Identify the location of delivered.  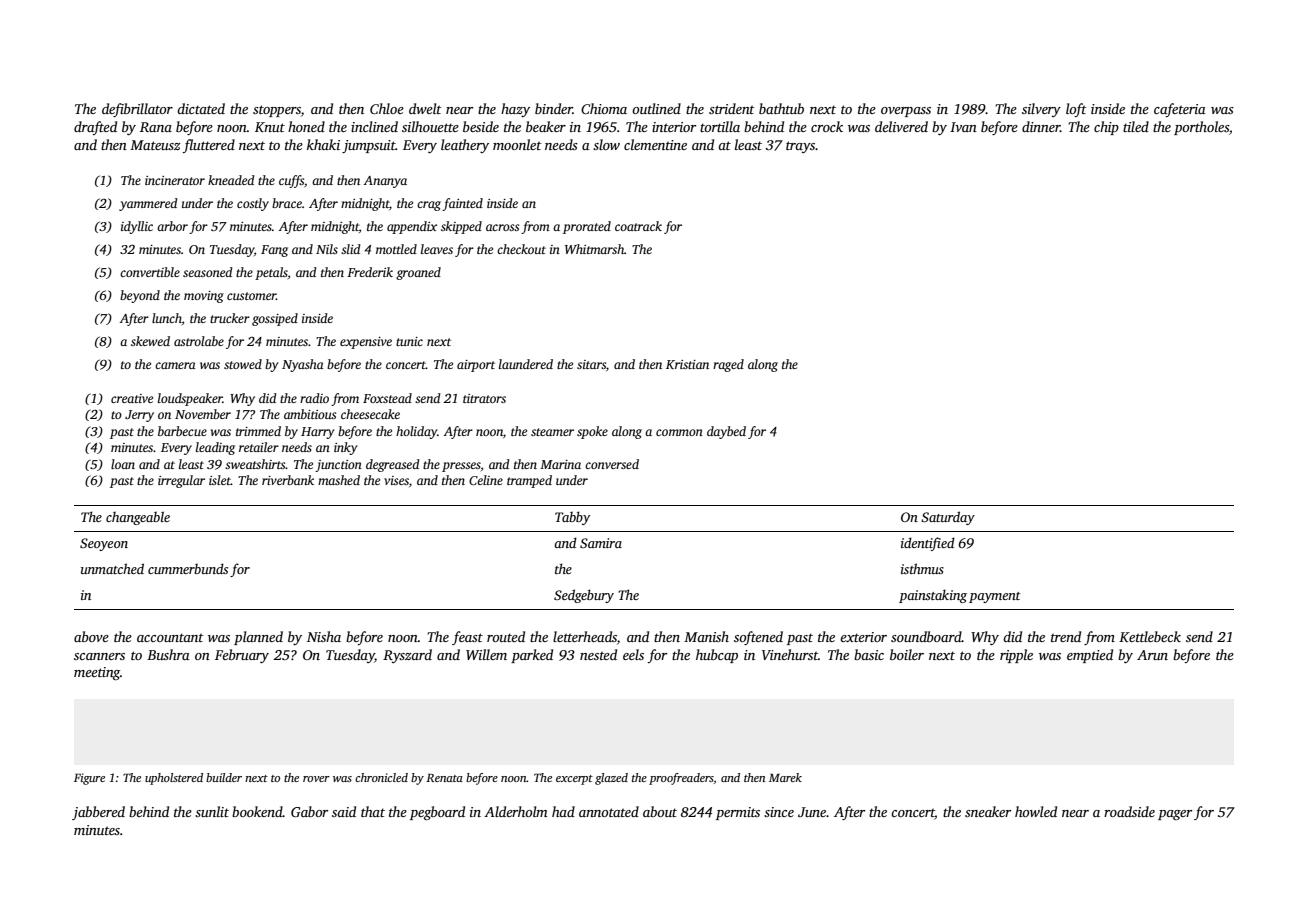
(901, 126).
